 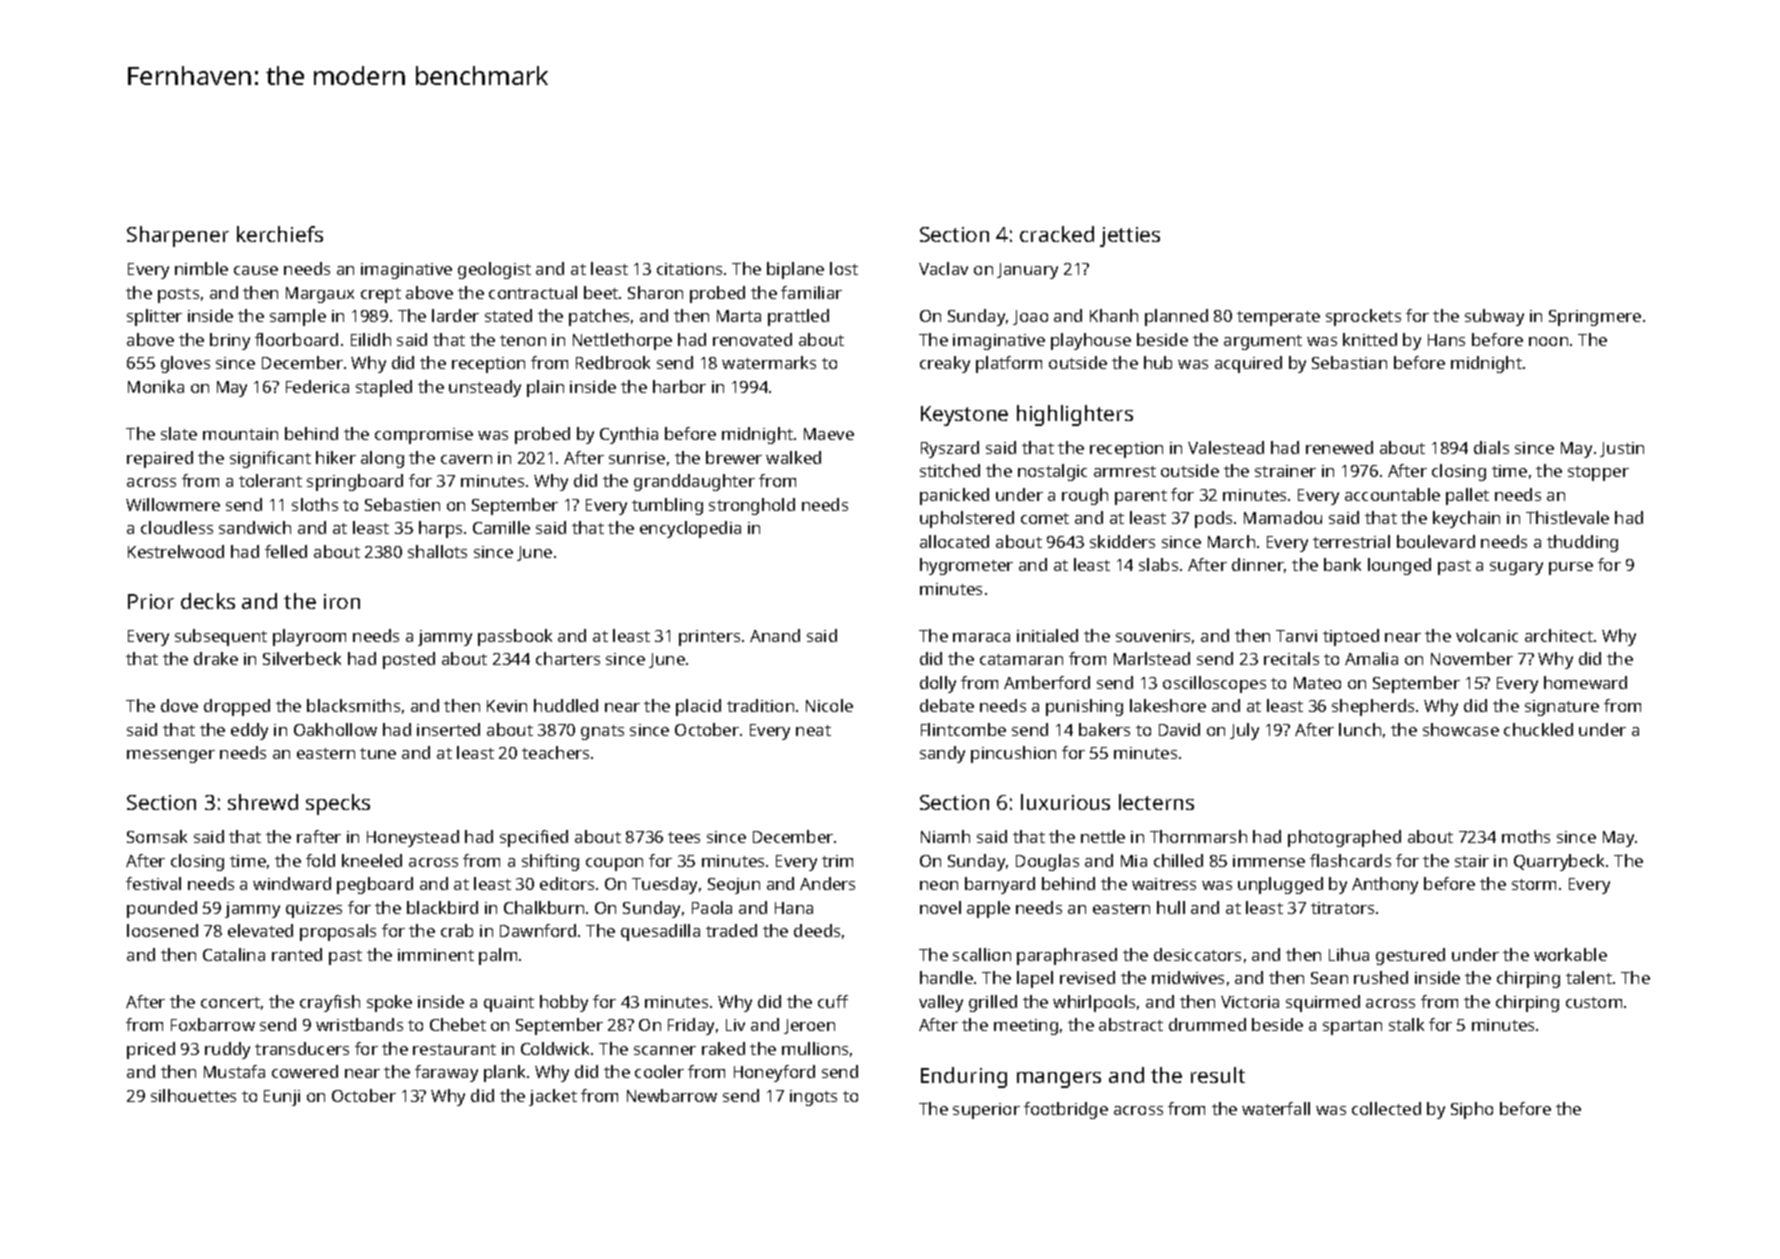 I want to click on repaired, so click(x=160, y=459).
